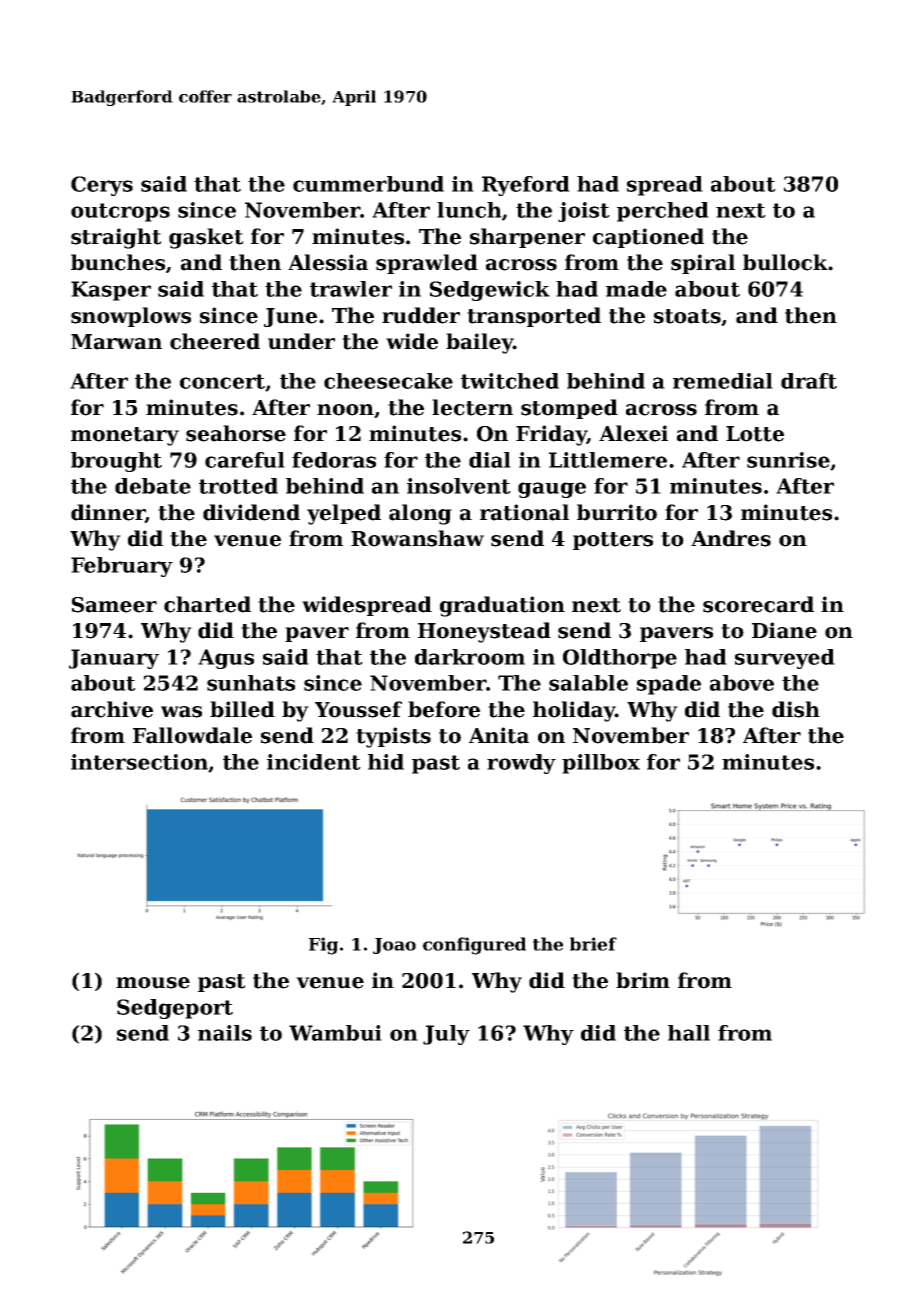 The width and height of the screenshot is (924, 1311). Describe the element at coordinates (421, 315) in the screenshot. I see `rudder` at that location.
